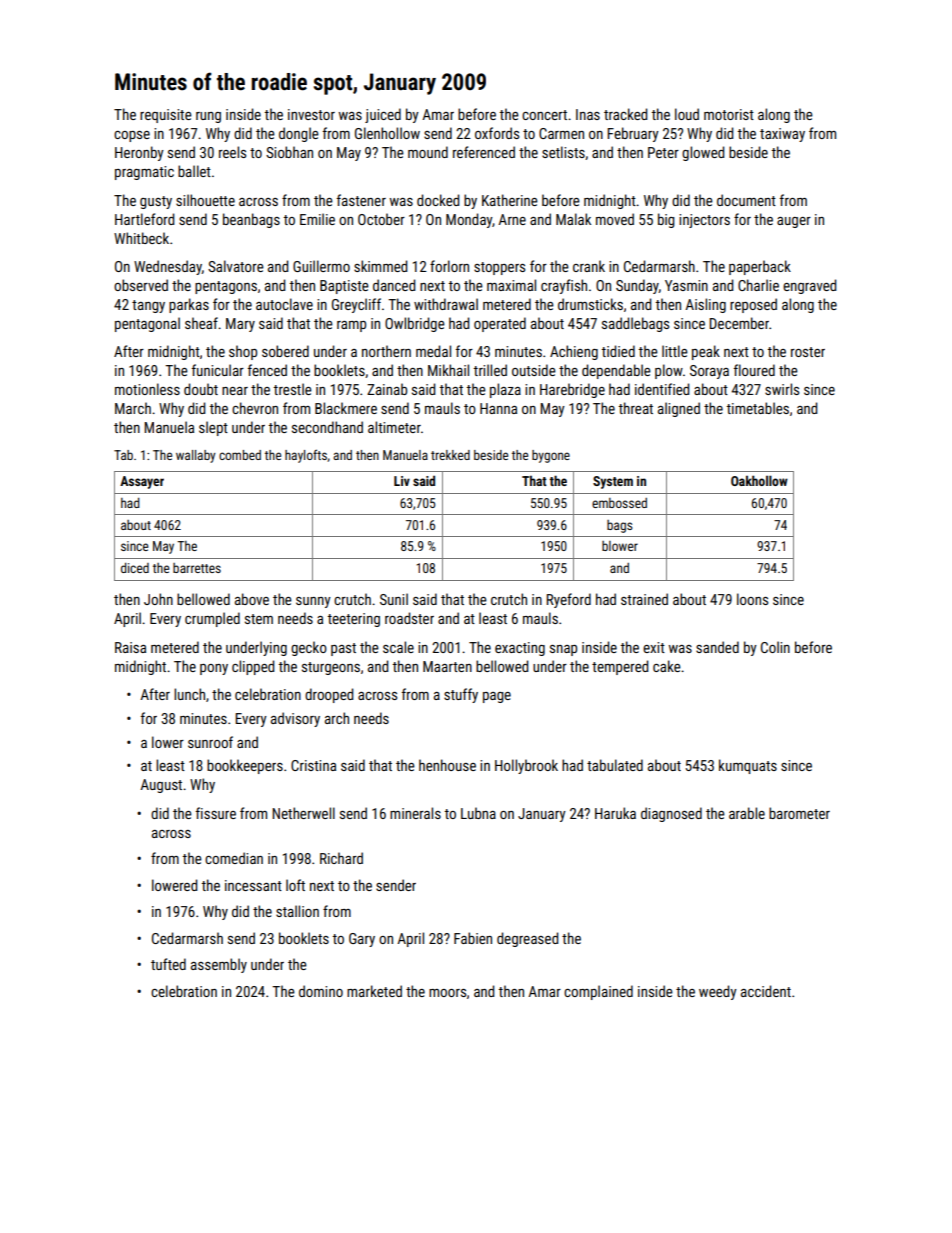 This screenshot has width=952, height=1233. I want to click on exacting, so click(520, 649).
